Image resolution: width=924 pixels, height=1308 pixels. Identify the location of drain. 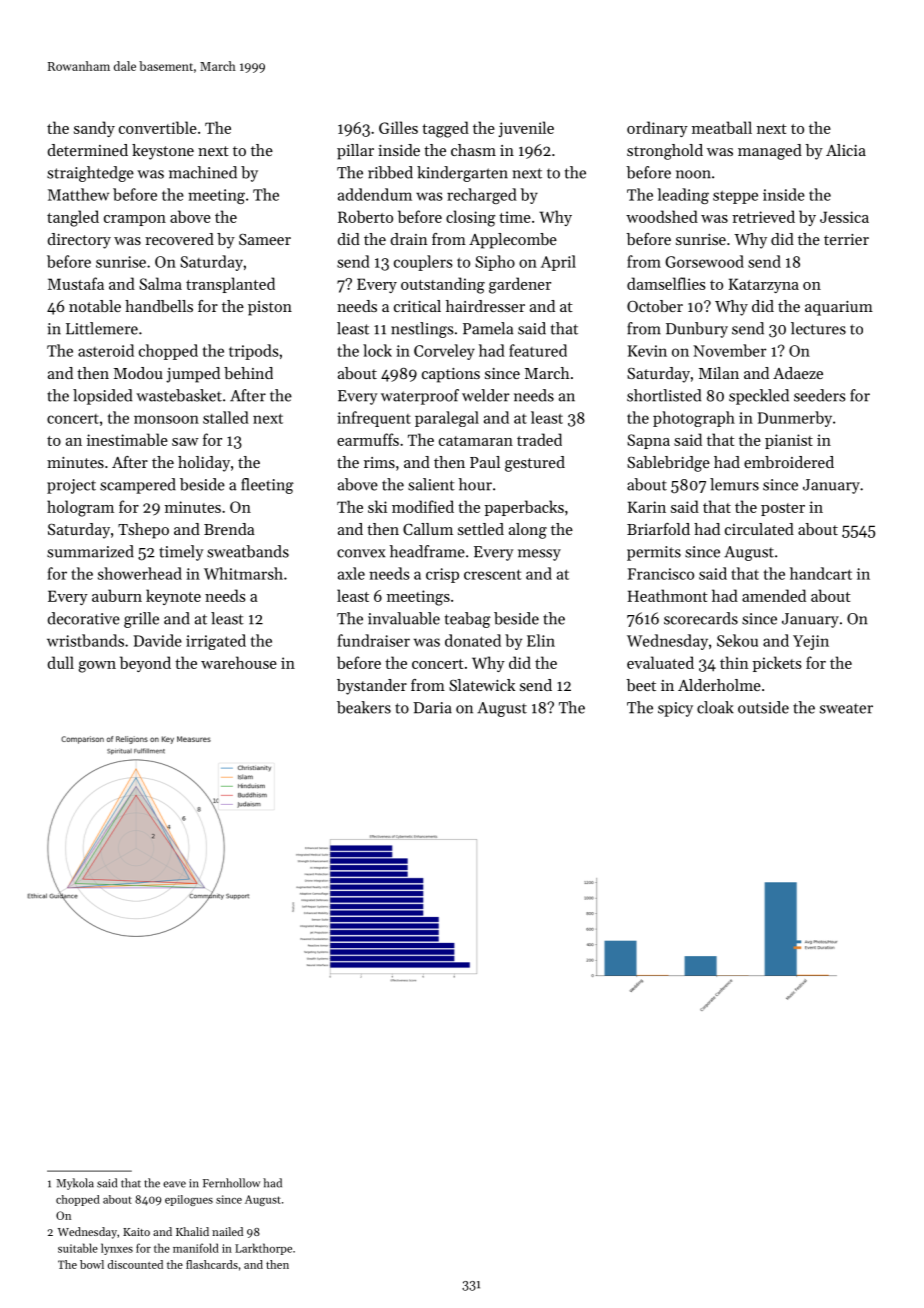
(409, 239).
